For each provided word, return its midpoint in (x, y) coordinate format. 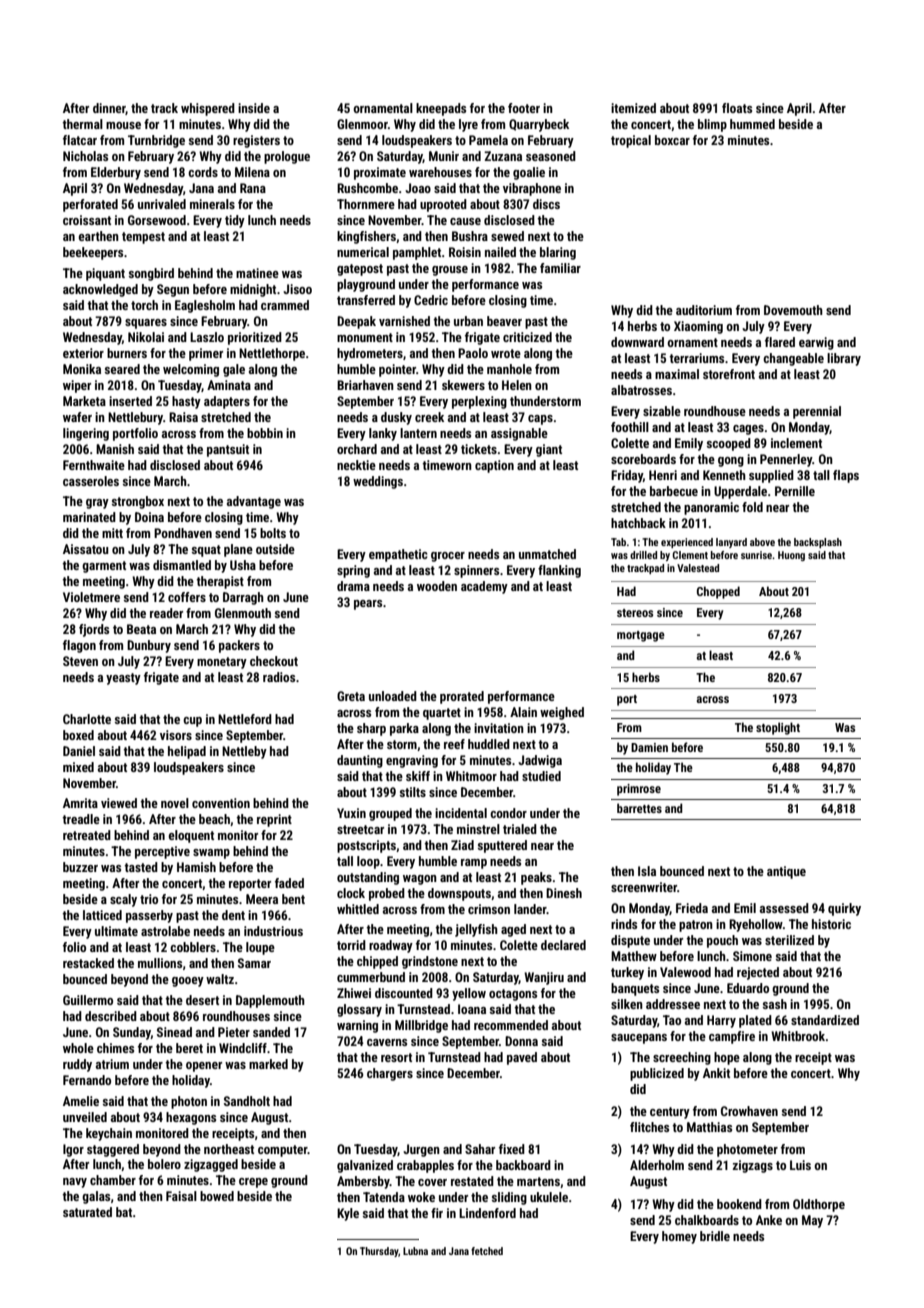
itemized (633, 108)
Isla (647, 871)
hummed (752, 124)
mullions (160, 963)
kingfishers (366, 237)
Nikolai (146, 337)
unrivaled (162, 204)
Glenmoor (362, 124)
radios (279, 677)
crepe (253, 1183)
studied (541, 776)
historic (831, 924)
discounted (404, 993)
